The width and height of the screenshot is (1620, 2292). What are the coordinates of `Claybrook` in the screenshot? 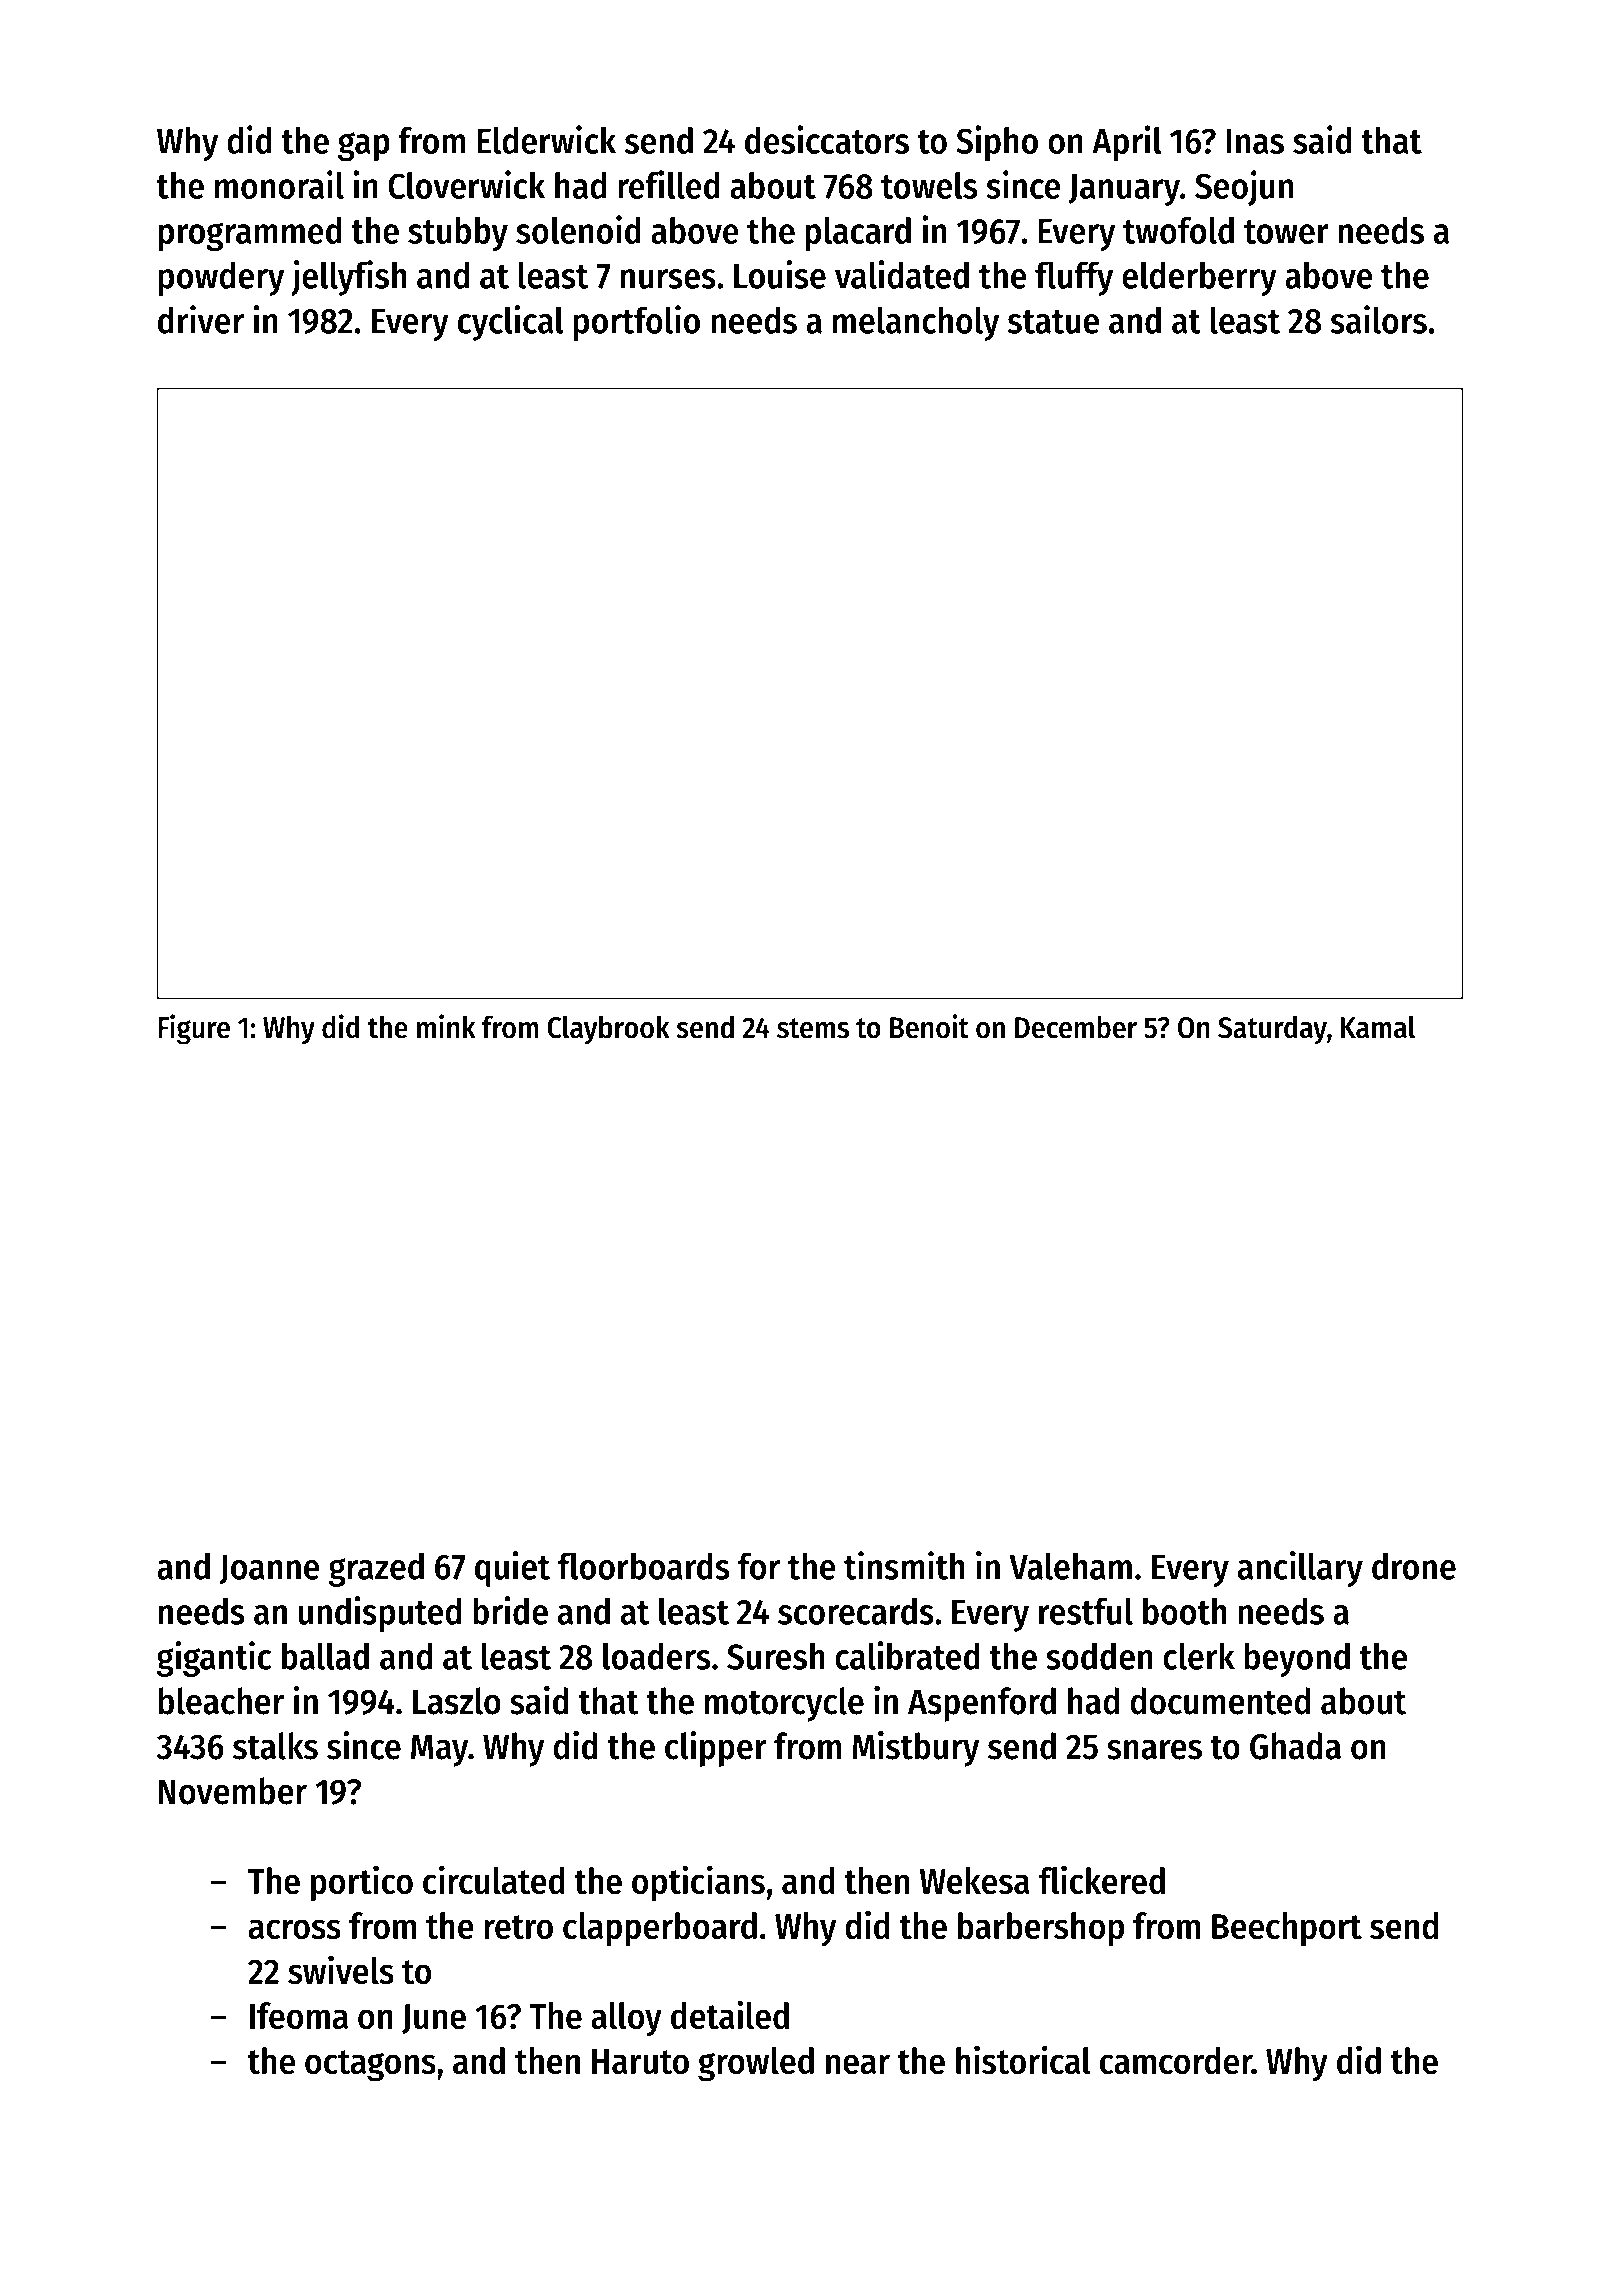 It's located at (608, 1030).
